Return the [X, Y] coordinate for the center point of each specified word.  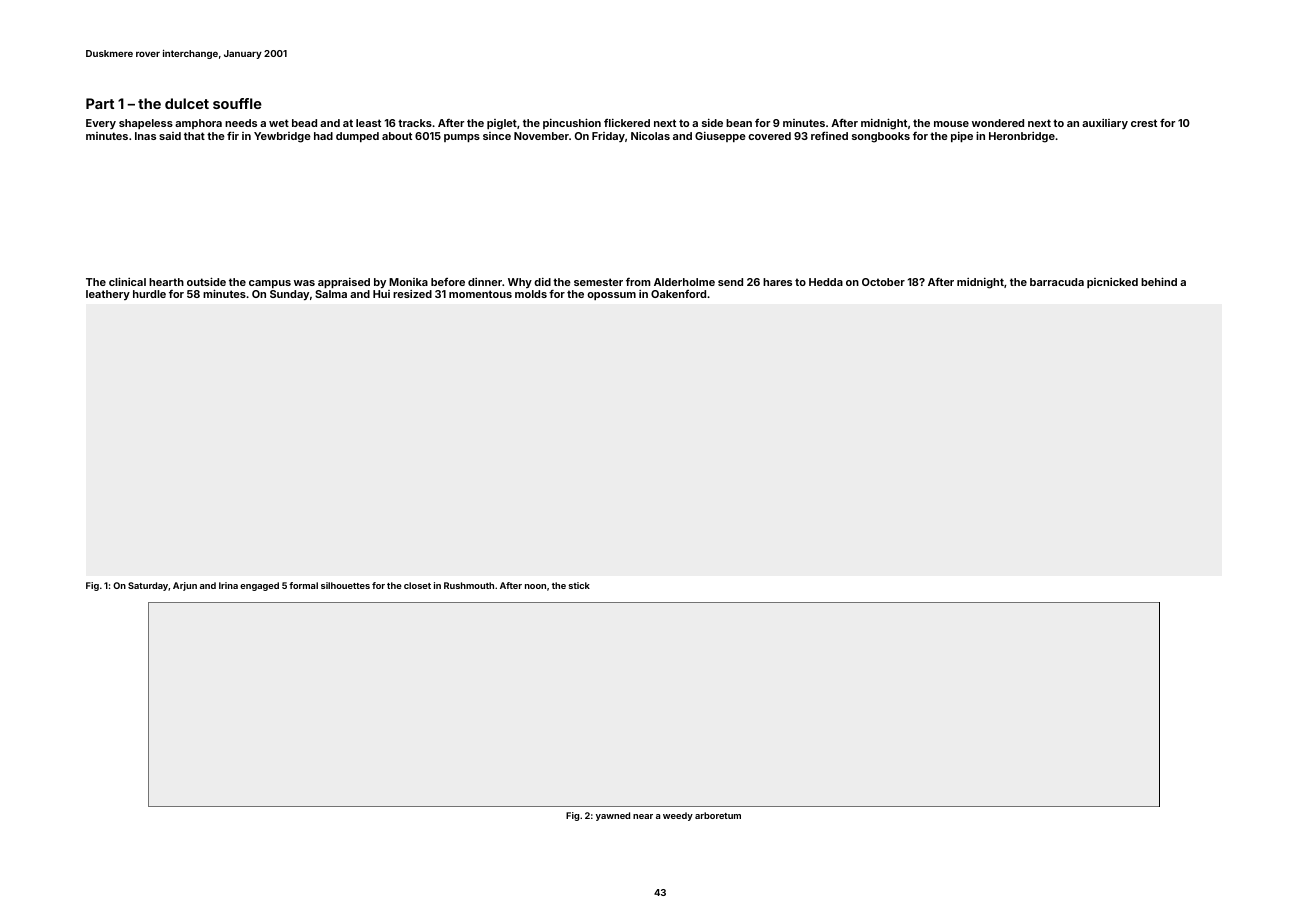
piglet [502, 124]
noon [535, 586]
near [643, 816]
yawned [613, 816]
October [883, 282]
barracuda [1057, 282]
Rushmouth [469, 585]
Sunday [289, 295]
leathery [108, 295]
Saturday [148, 586]
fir [233, 136]
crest [1144, 123]
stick [579, 585]
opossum [611, 296]
